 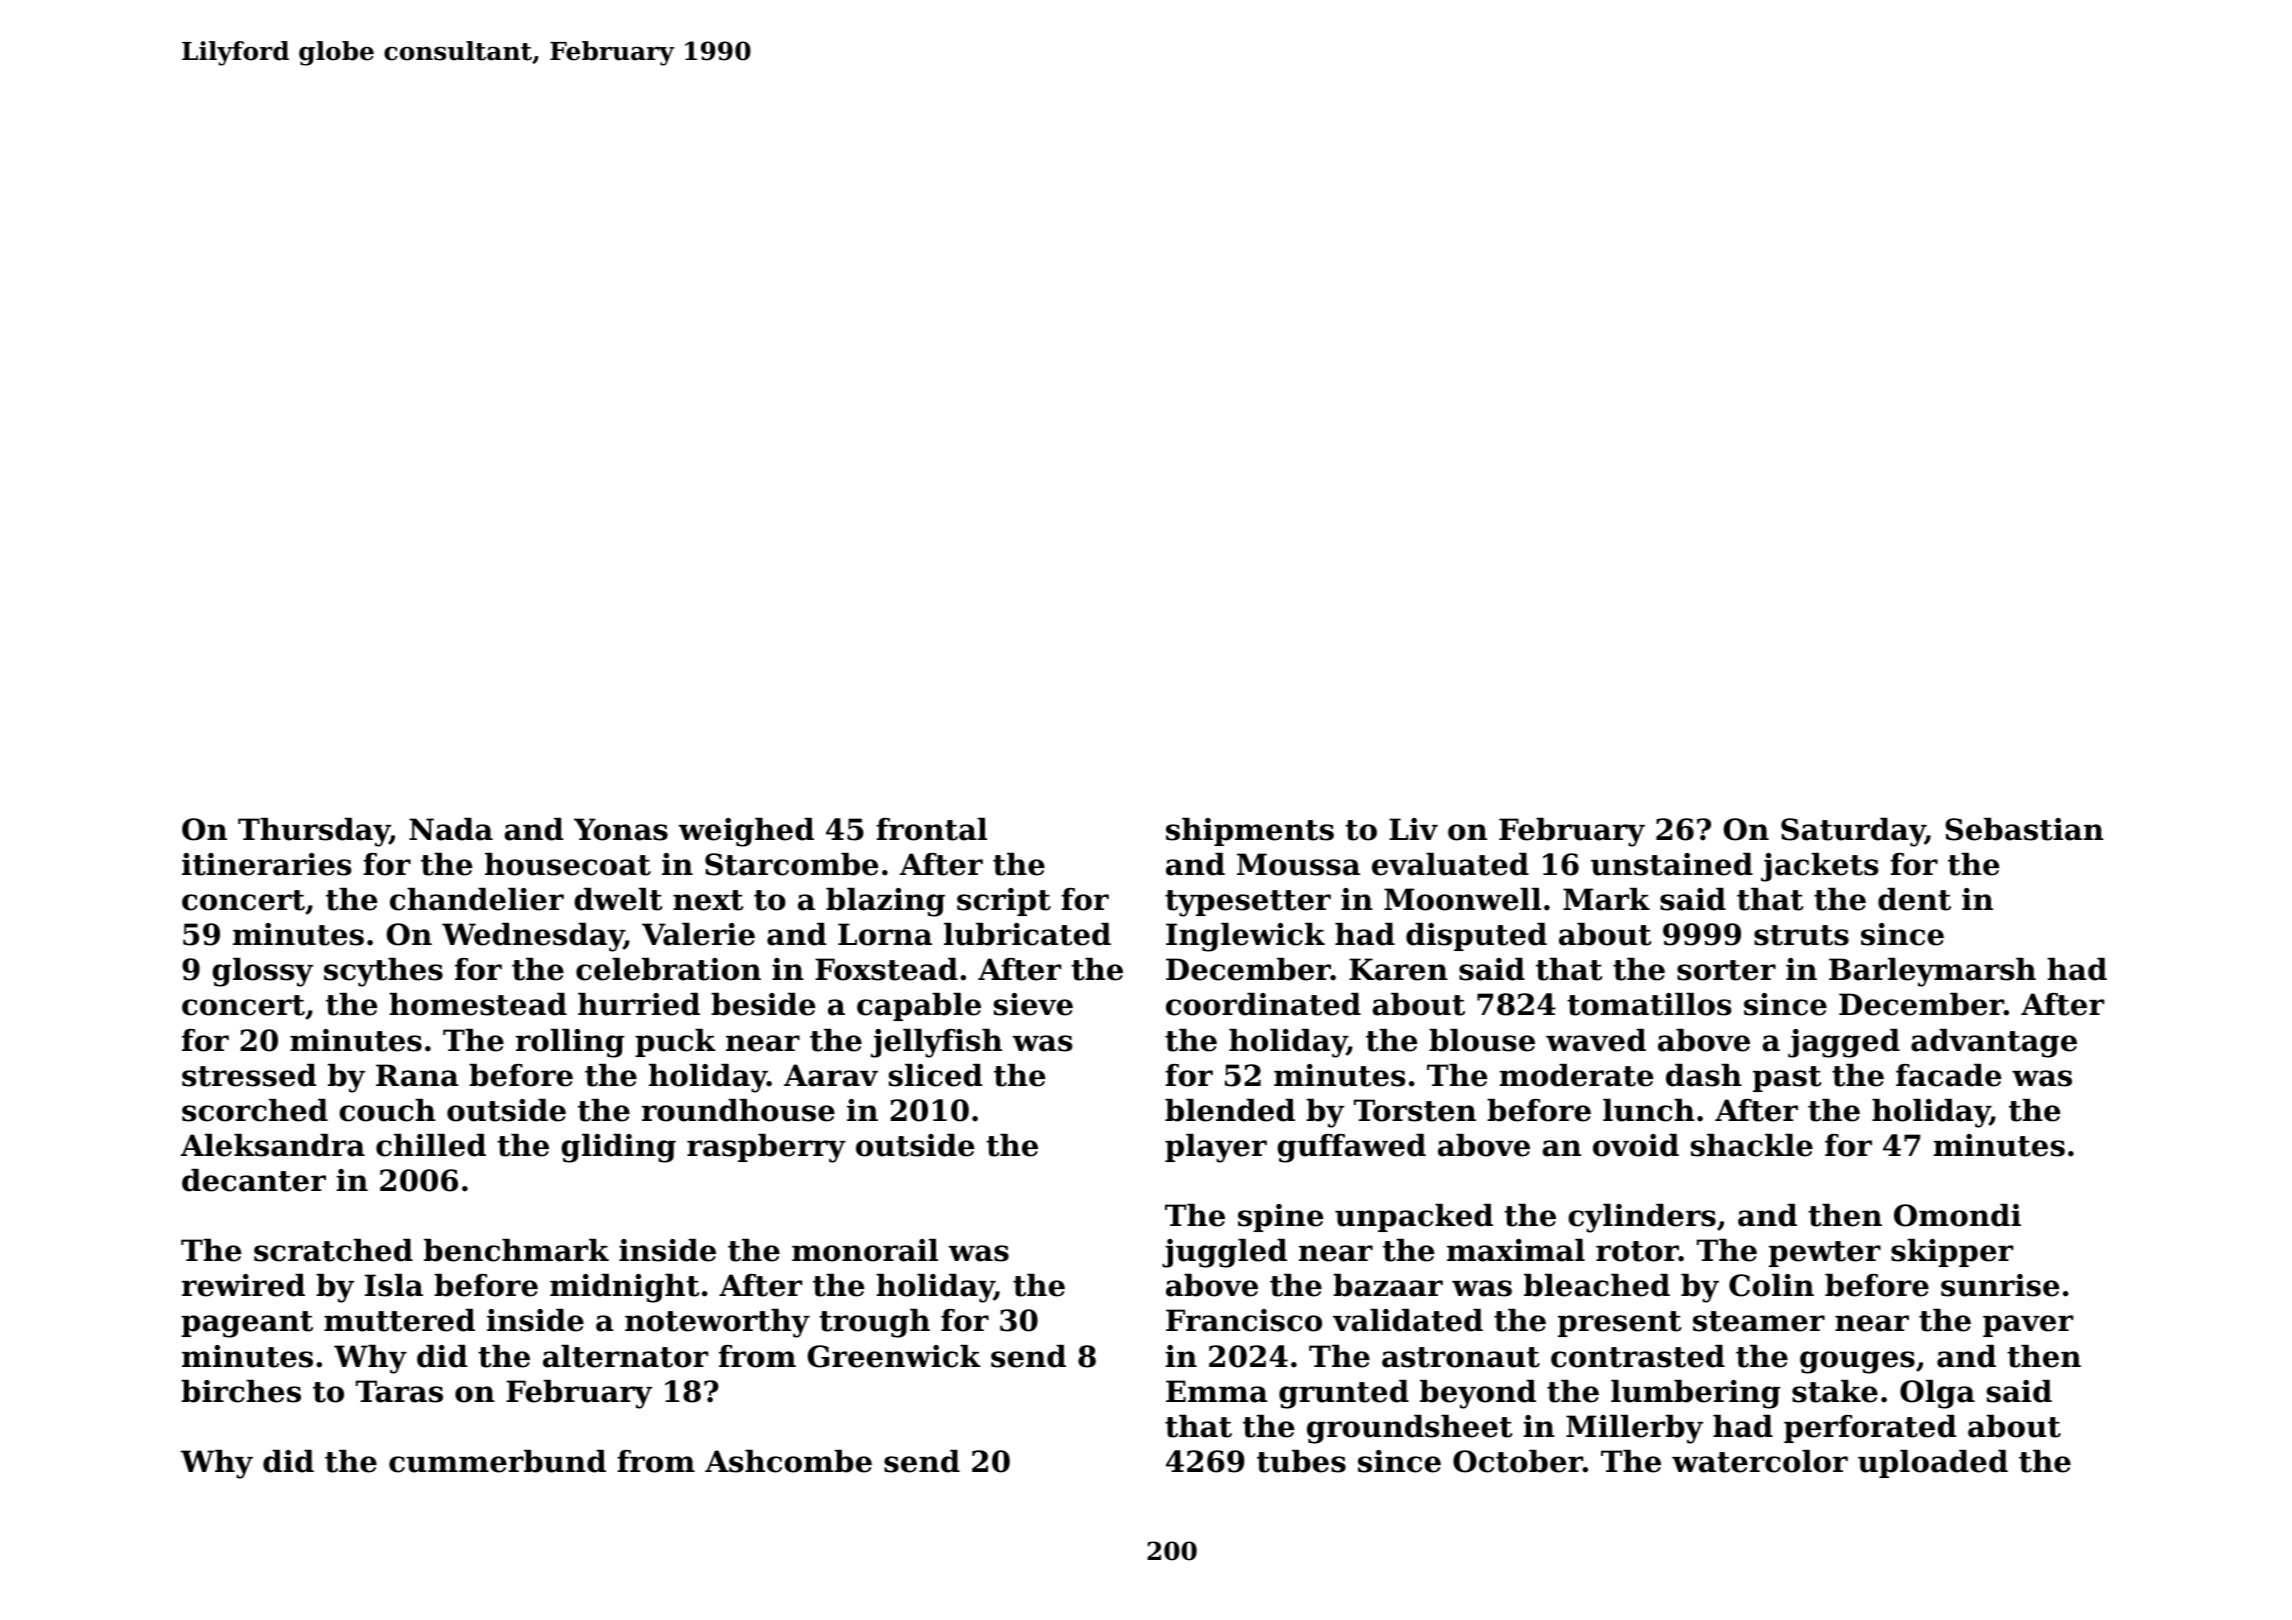 What do you see at coordinates (1937, 1394) in the screenshot?
I see `Olga` at bounding box center [1937, 1394].
